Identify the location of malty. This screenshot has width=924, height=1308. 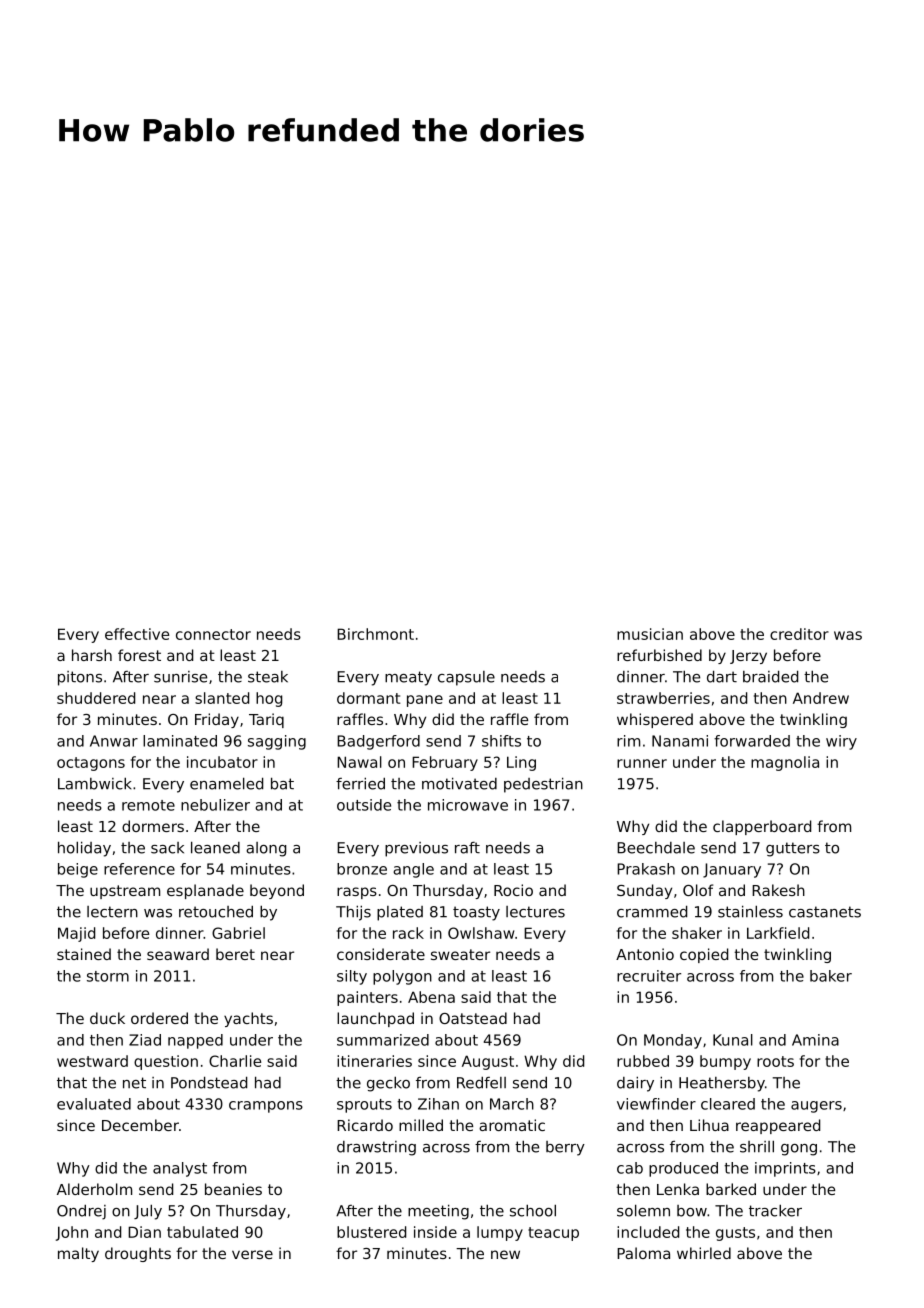
(78, 1254).
